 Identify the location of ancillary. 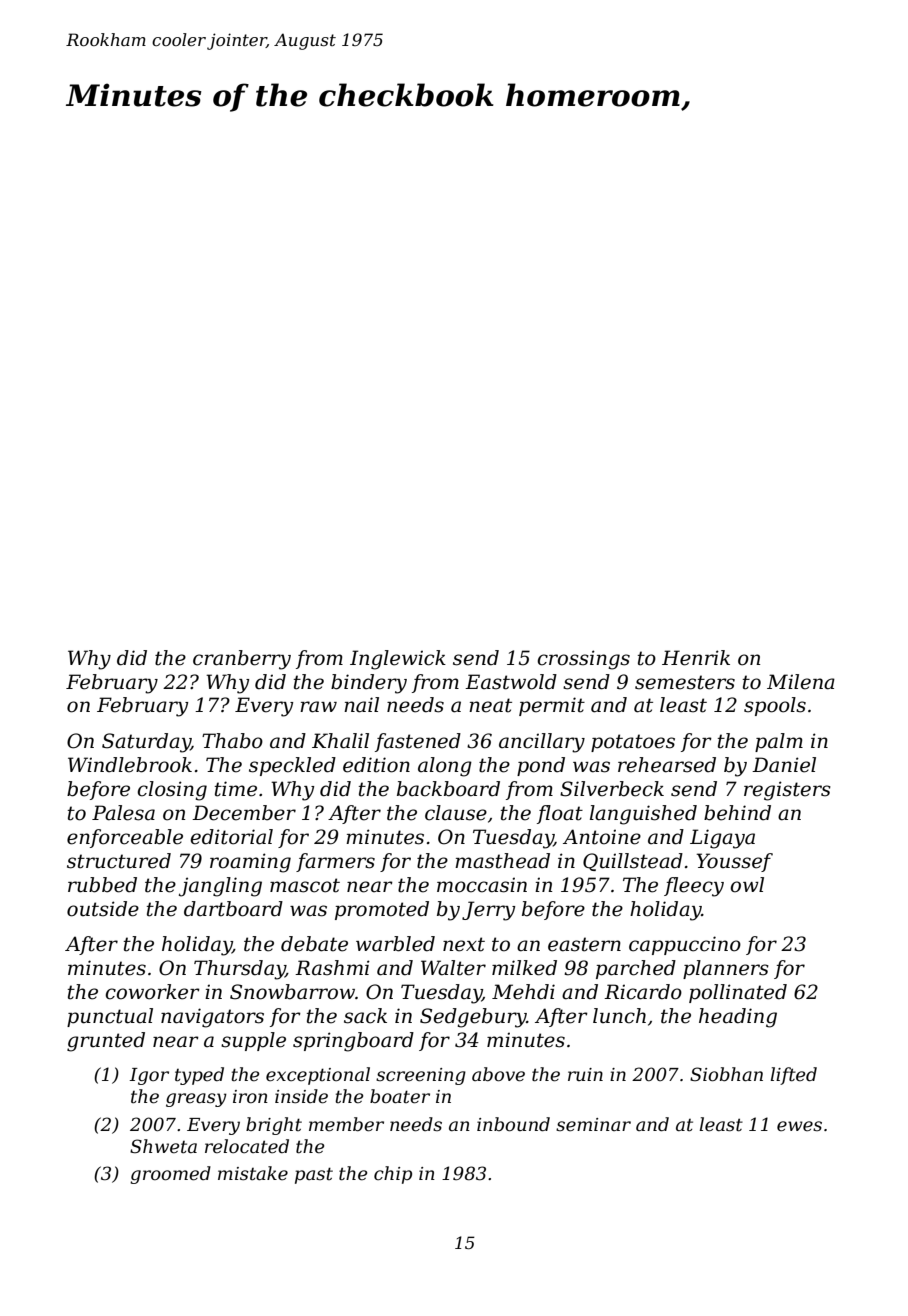
(542, 743).
